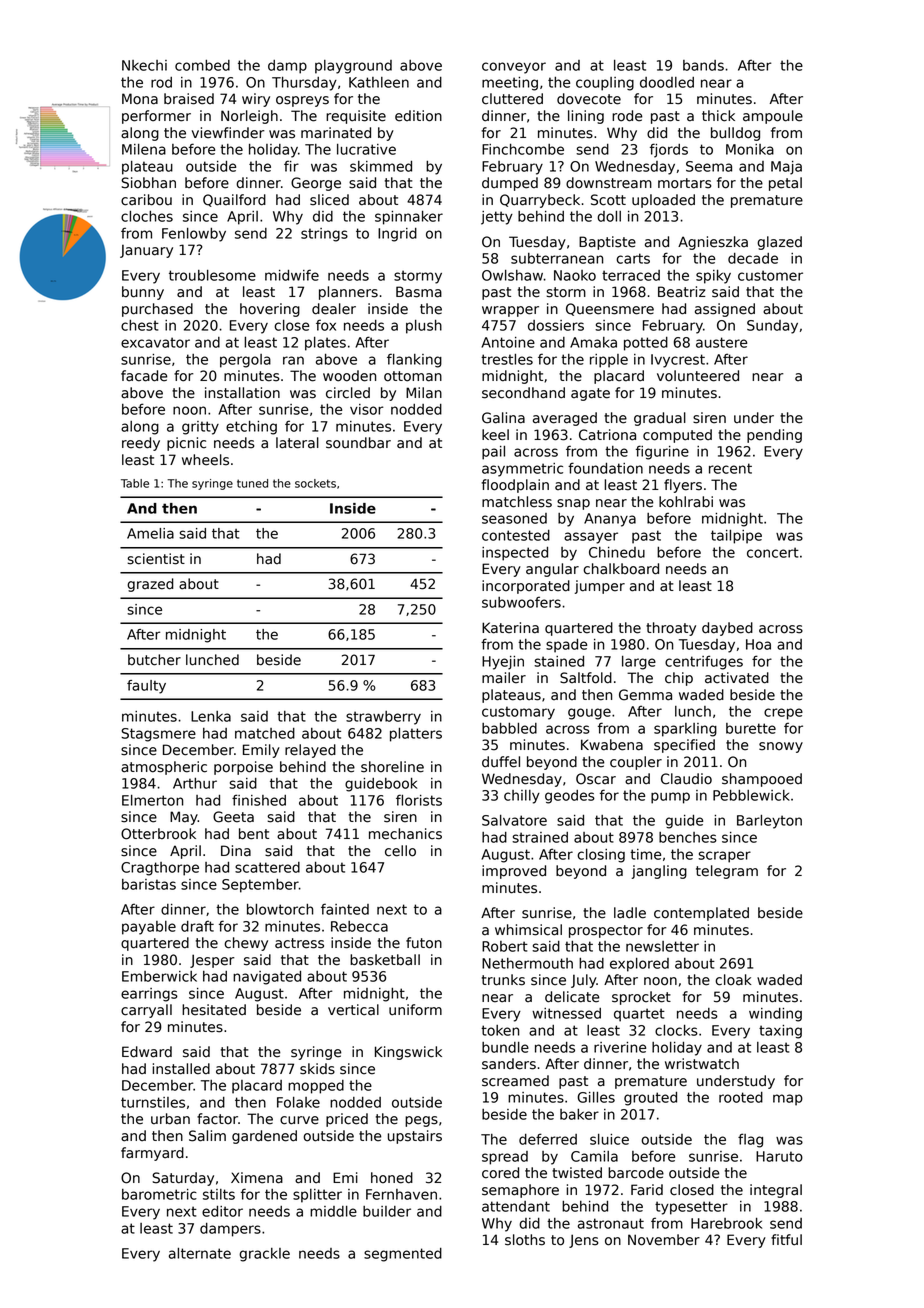 This image has width=924, height=1308. I want to click on bands, so click(703, 65).
